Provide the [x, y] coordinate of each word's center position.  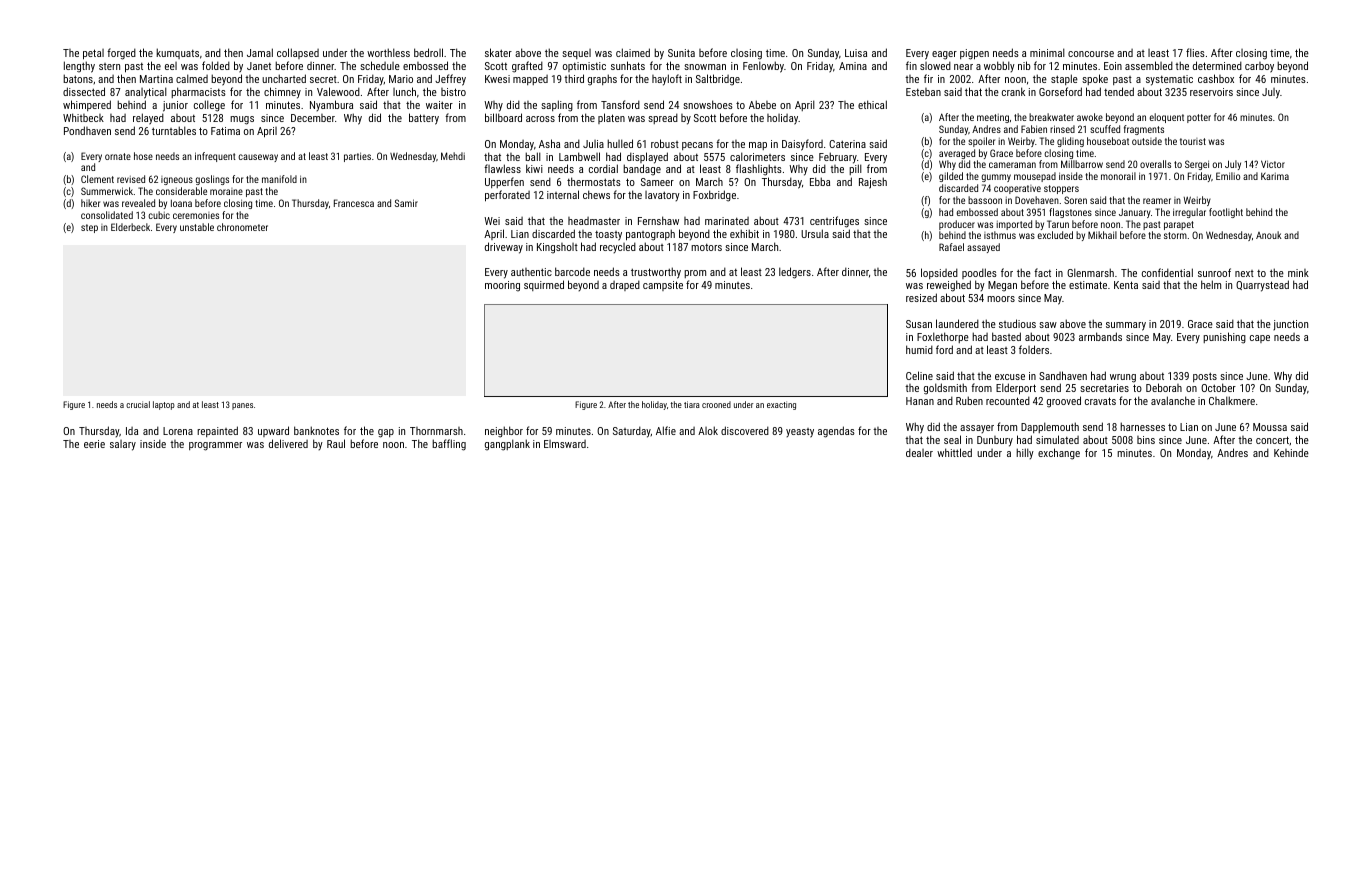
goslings [212, 180]
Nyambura [331, 105]
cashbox [1216, 78]
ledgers [795, 273]
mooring [502, 286]
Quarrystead [1262, 286]
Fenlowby [763, 67]
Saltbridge [718, 80]
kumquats [177, 53]
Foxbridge [714, 196]
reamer [1157, 201]
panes [242, 406]
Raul [336, 443]
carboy [1259, 67]
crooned [716, 404]
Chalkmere [1232, 400]
